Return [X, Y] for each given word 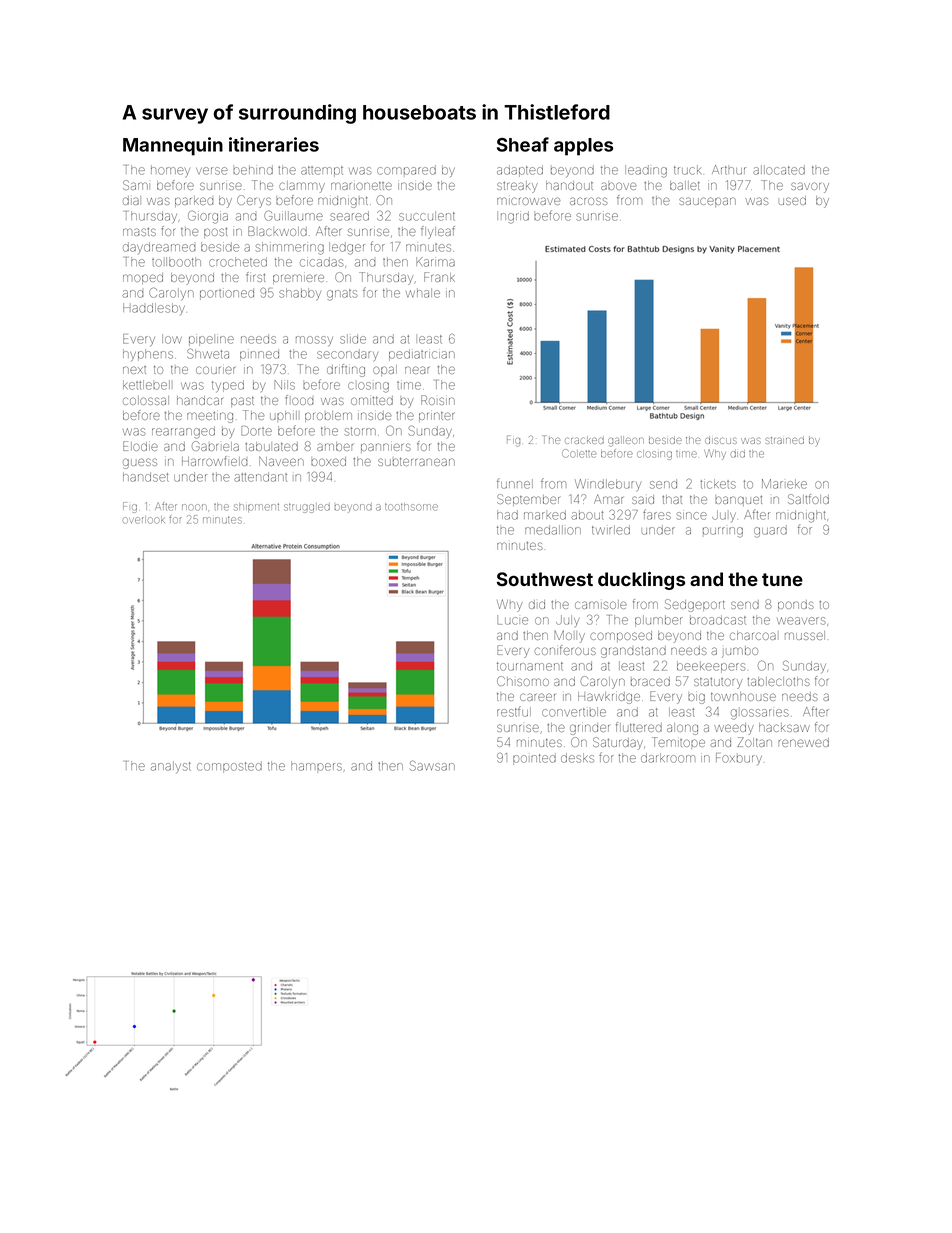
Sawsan [432, 766]
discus [721, 440]
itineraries [274, 144]
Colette [579, 453]
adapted [520, 171]
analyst [171, 767]
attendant [260, 477]
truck [687, 170]
